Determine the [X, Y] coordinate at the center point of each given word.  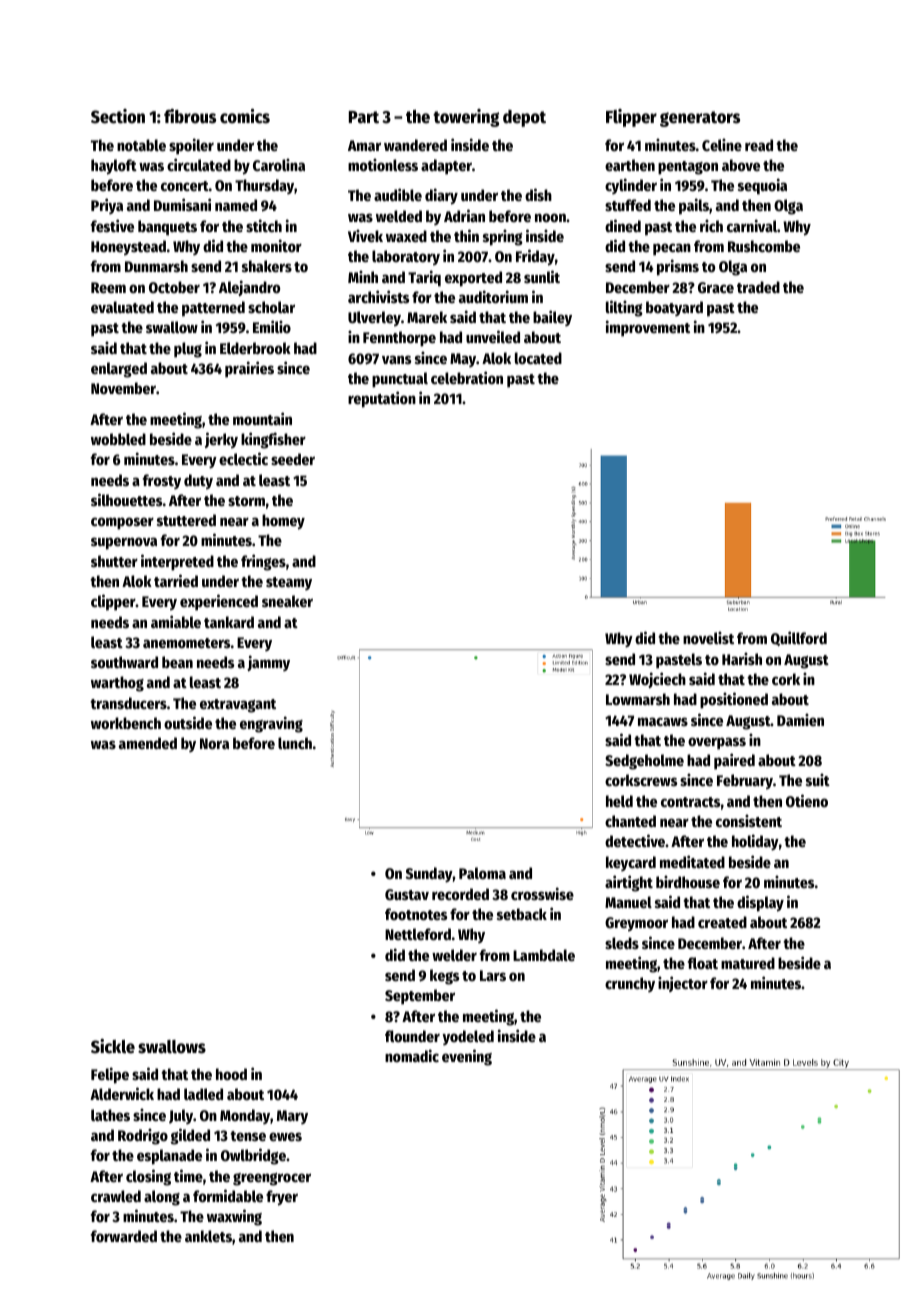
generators [700, 119]
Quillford [799, 638]
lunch [295, 743]
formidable [228, 1195]
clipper [113, 602]
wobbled [118, 439]
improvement [648, 328]
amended [148, 743]
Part [364, 117]
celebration [467, 377]
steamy [289, 583]
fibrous [190, 116]
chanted [630, 821]
